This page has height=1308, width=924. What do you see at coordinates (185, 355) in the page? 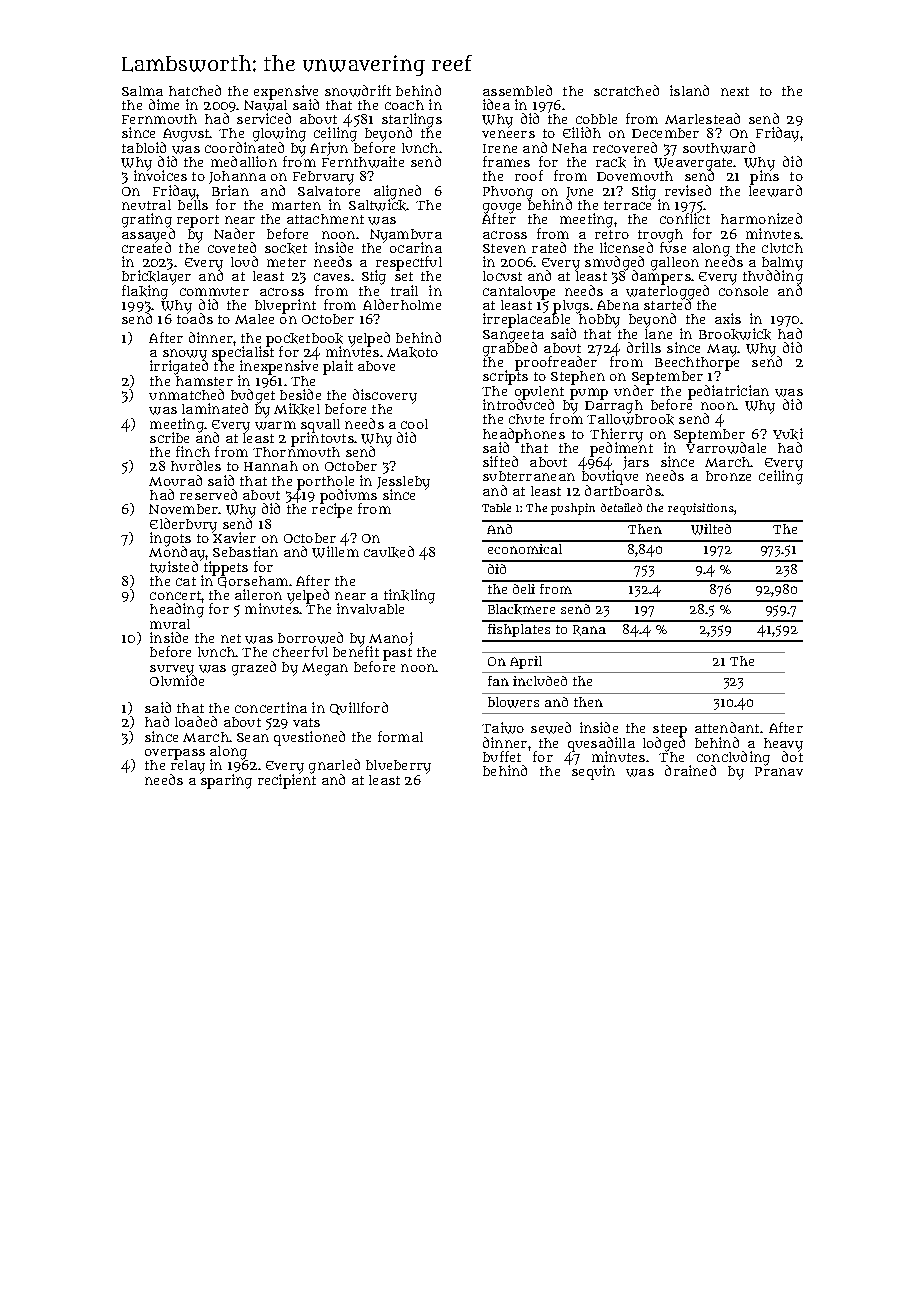
I see `snowy` at bounding box center [185, 355].
